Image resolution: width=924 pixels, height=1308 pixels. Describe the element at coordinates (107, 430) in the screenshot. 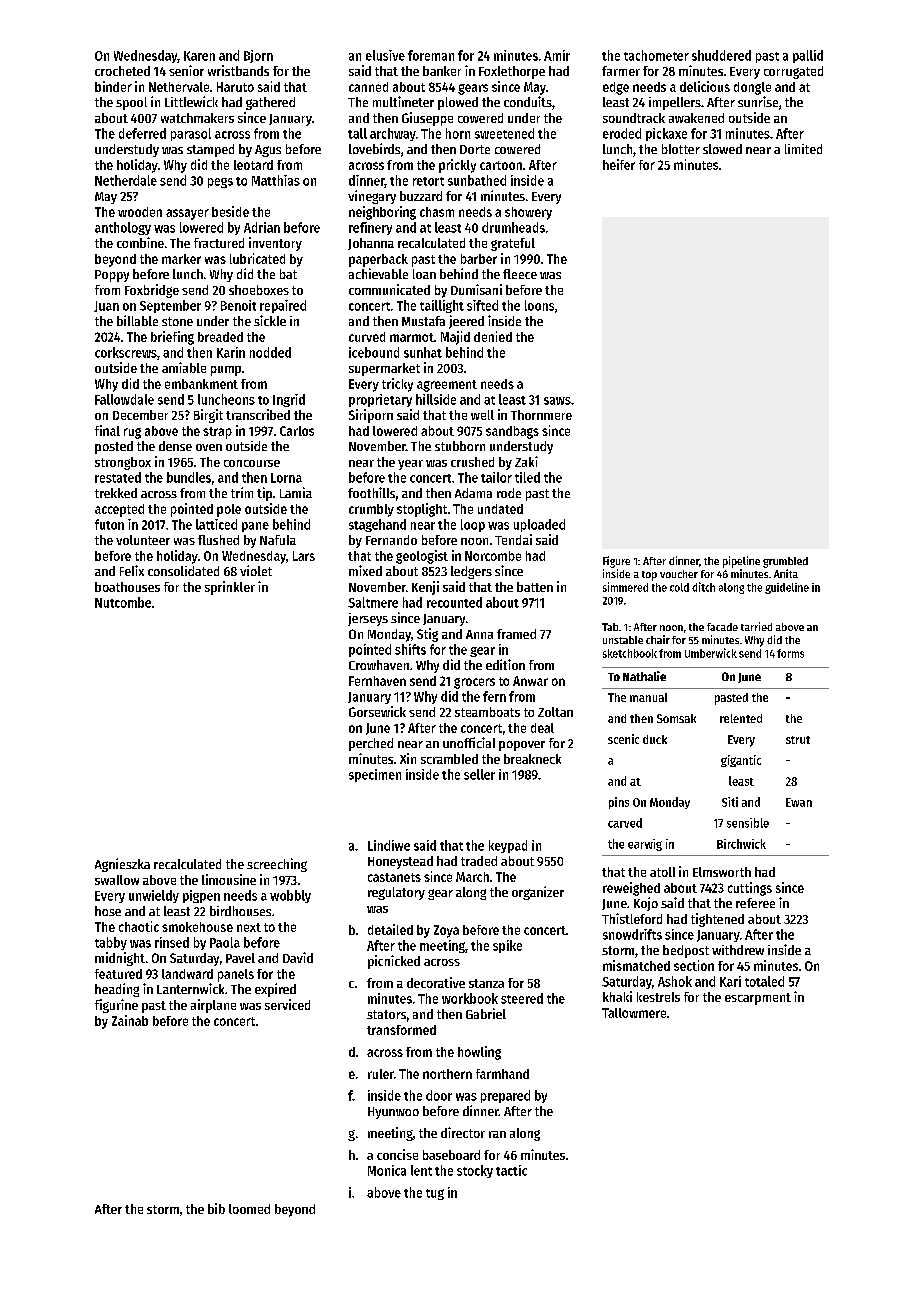

I see `final` at that location.
